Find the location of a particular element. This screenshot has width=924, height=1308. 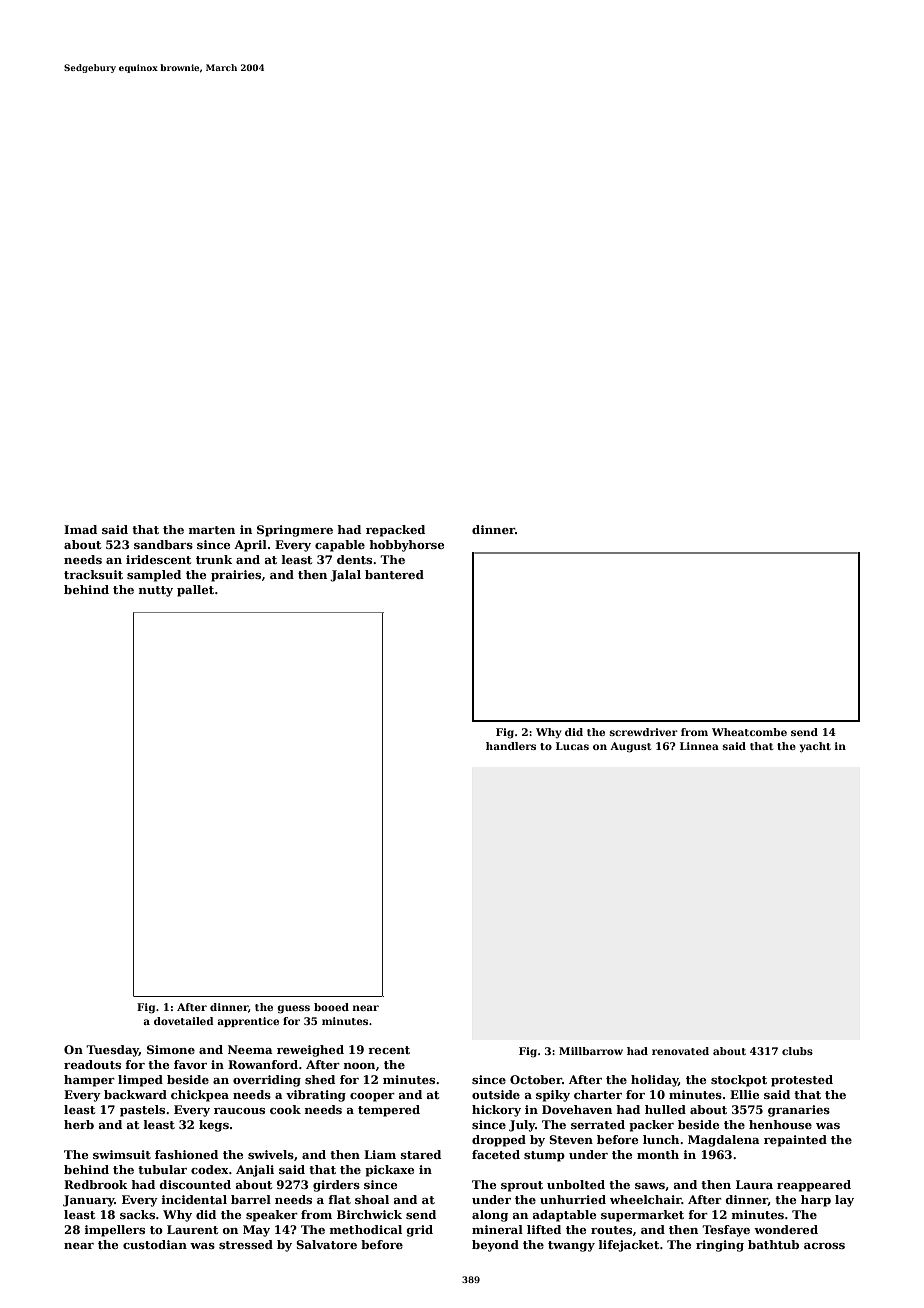

custodian is located at coordinates (155, 1244).
